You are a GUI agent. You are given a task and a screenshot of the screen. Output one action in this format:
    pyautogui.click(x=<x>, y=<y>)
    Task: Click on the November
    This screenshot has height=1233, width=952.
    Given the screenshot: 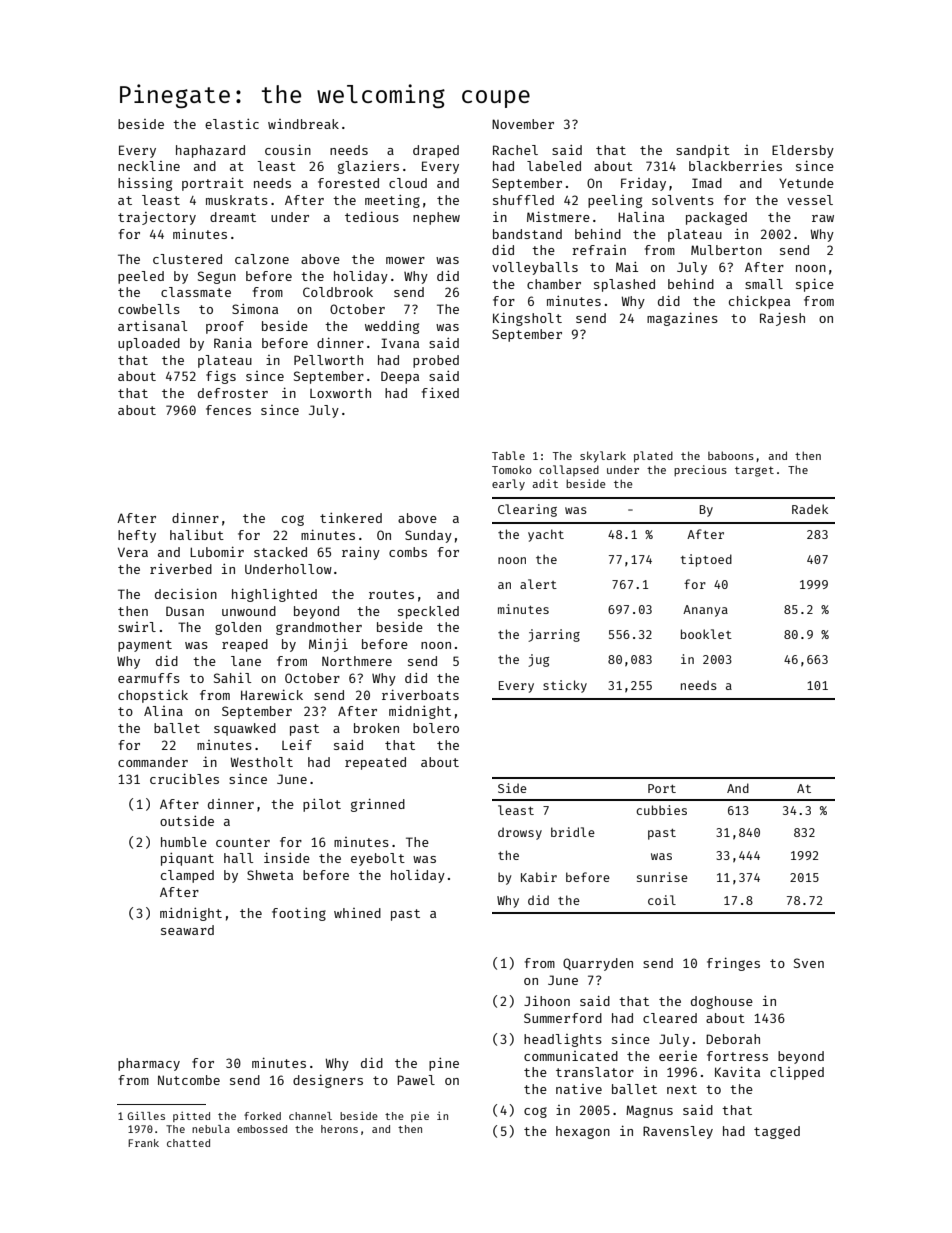 What is the action you would take?
    pyautogui.click(x=523, y=124)
